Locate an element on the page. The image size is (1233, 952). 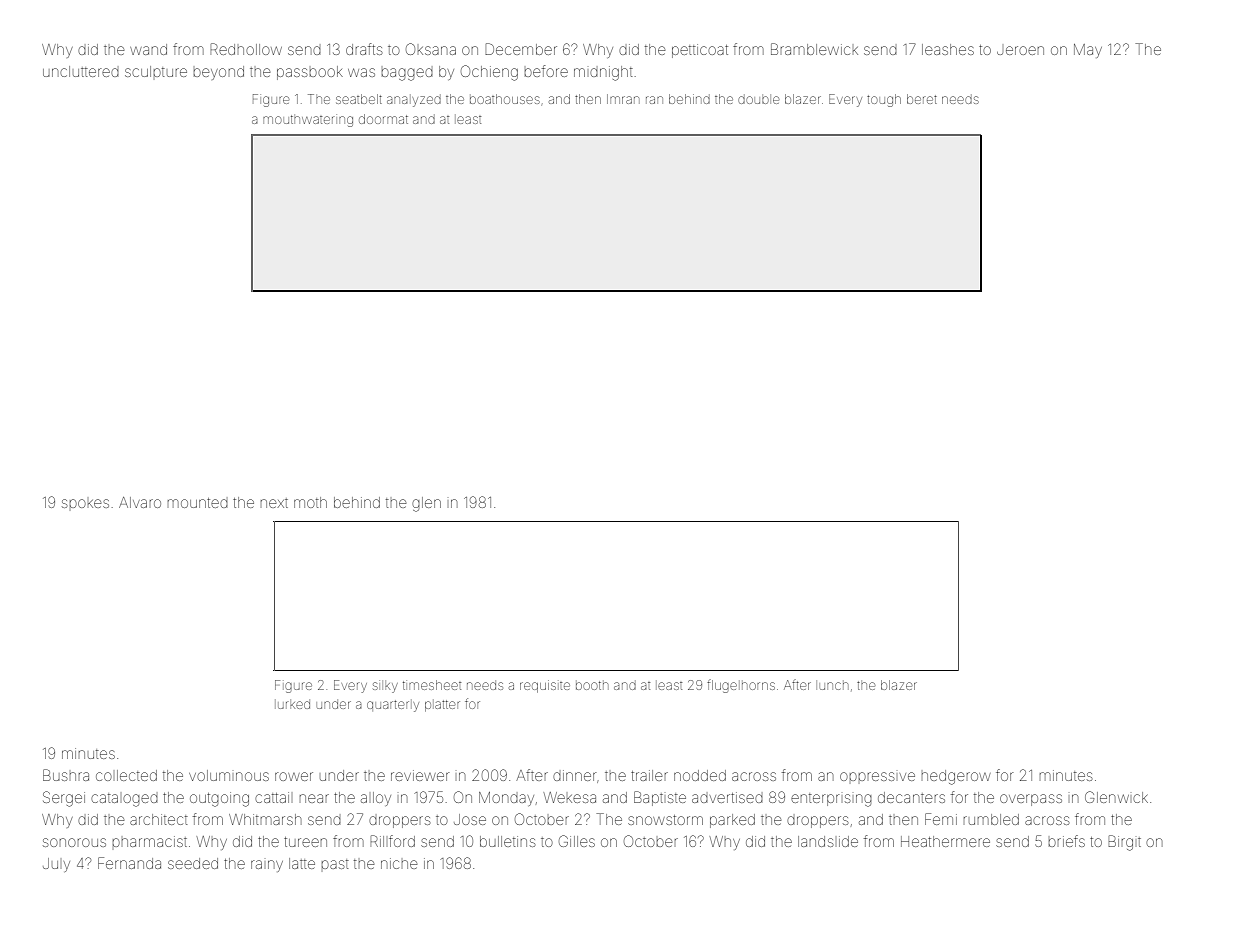
booth is located at coordinates (592, 685).
